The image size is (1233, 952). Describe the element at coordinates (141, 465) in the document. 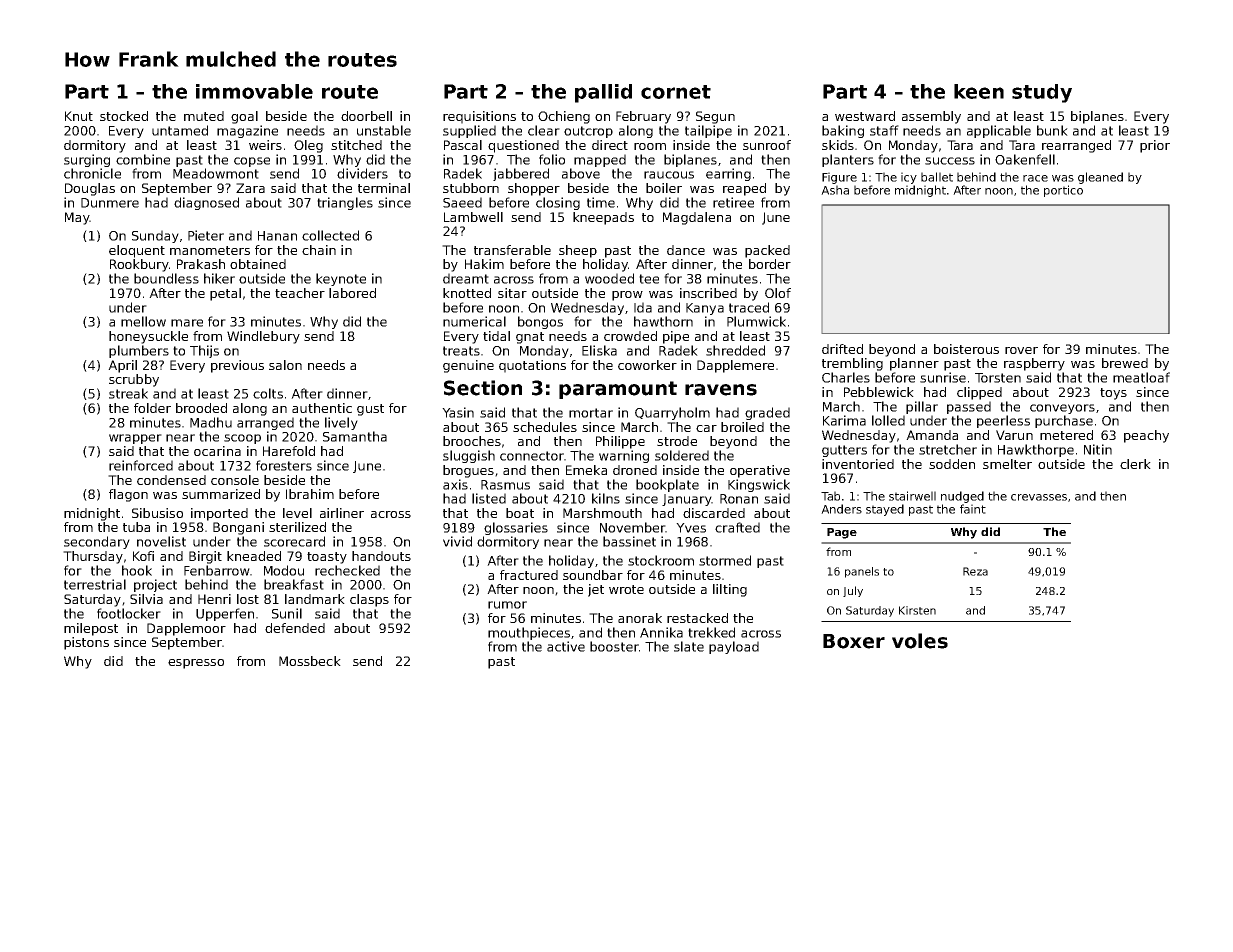

I see `reinforced` at that location.
